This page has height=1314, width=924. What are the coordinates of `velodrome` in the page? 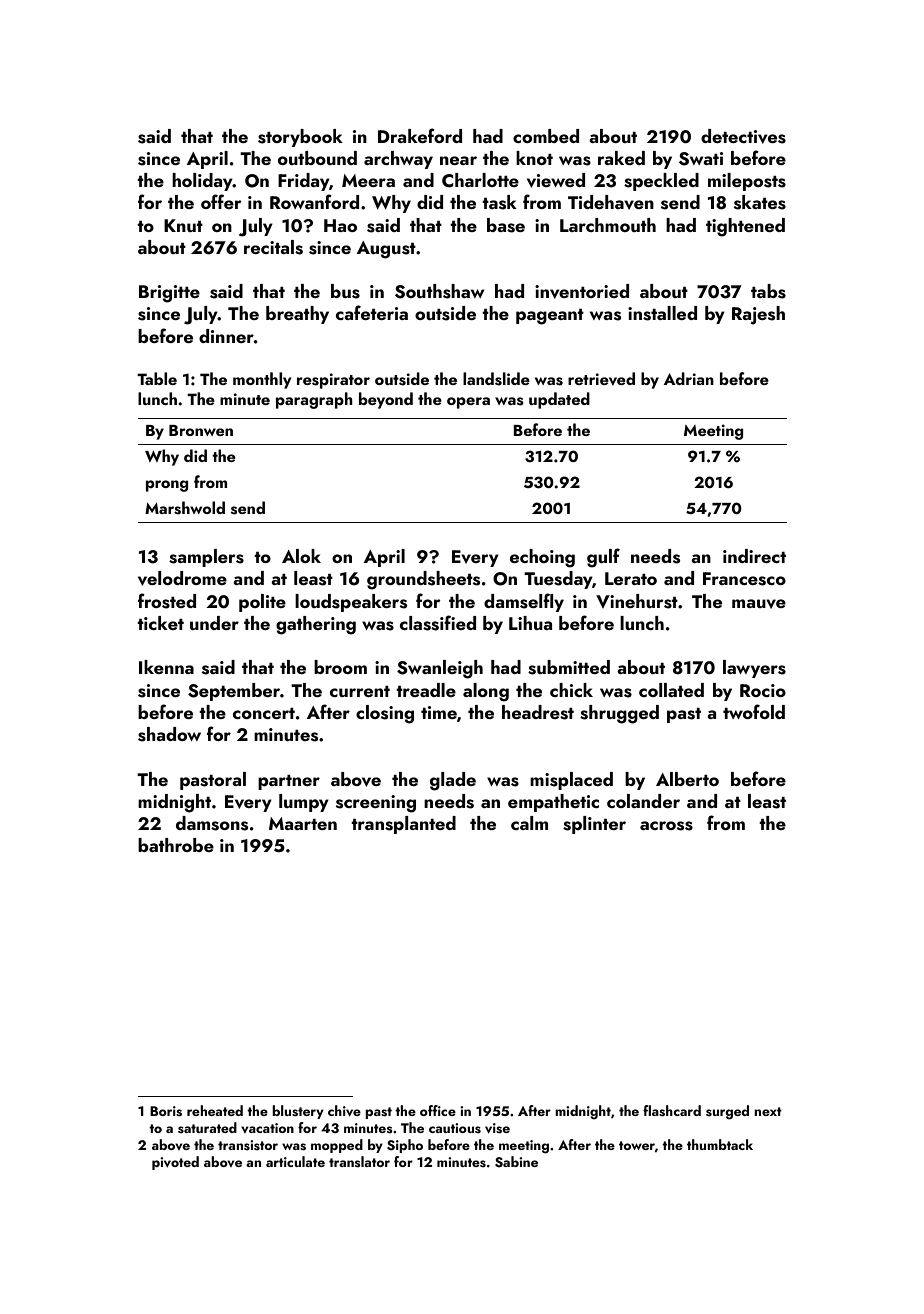 It's located at (182, 578).
